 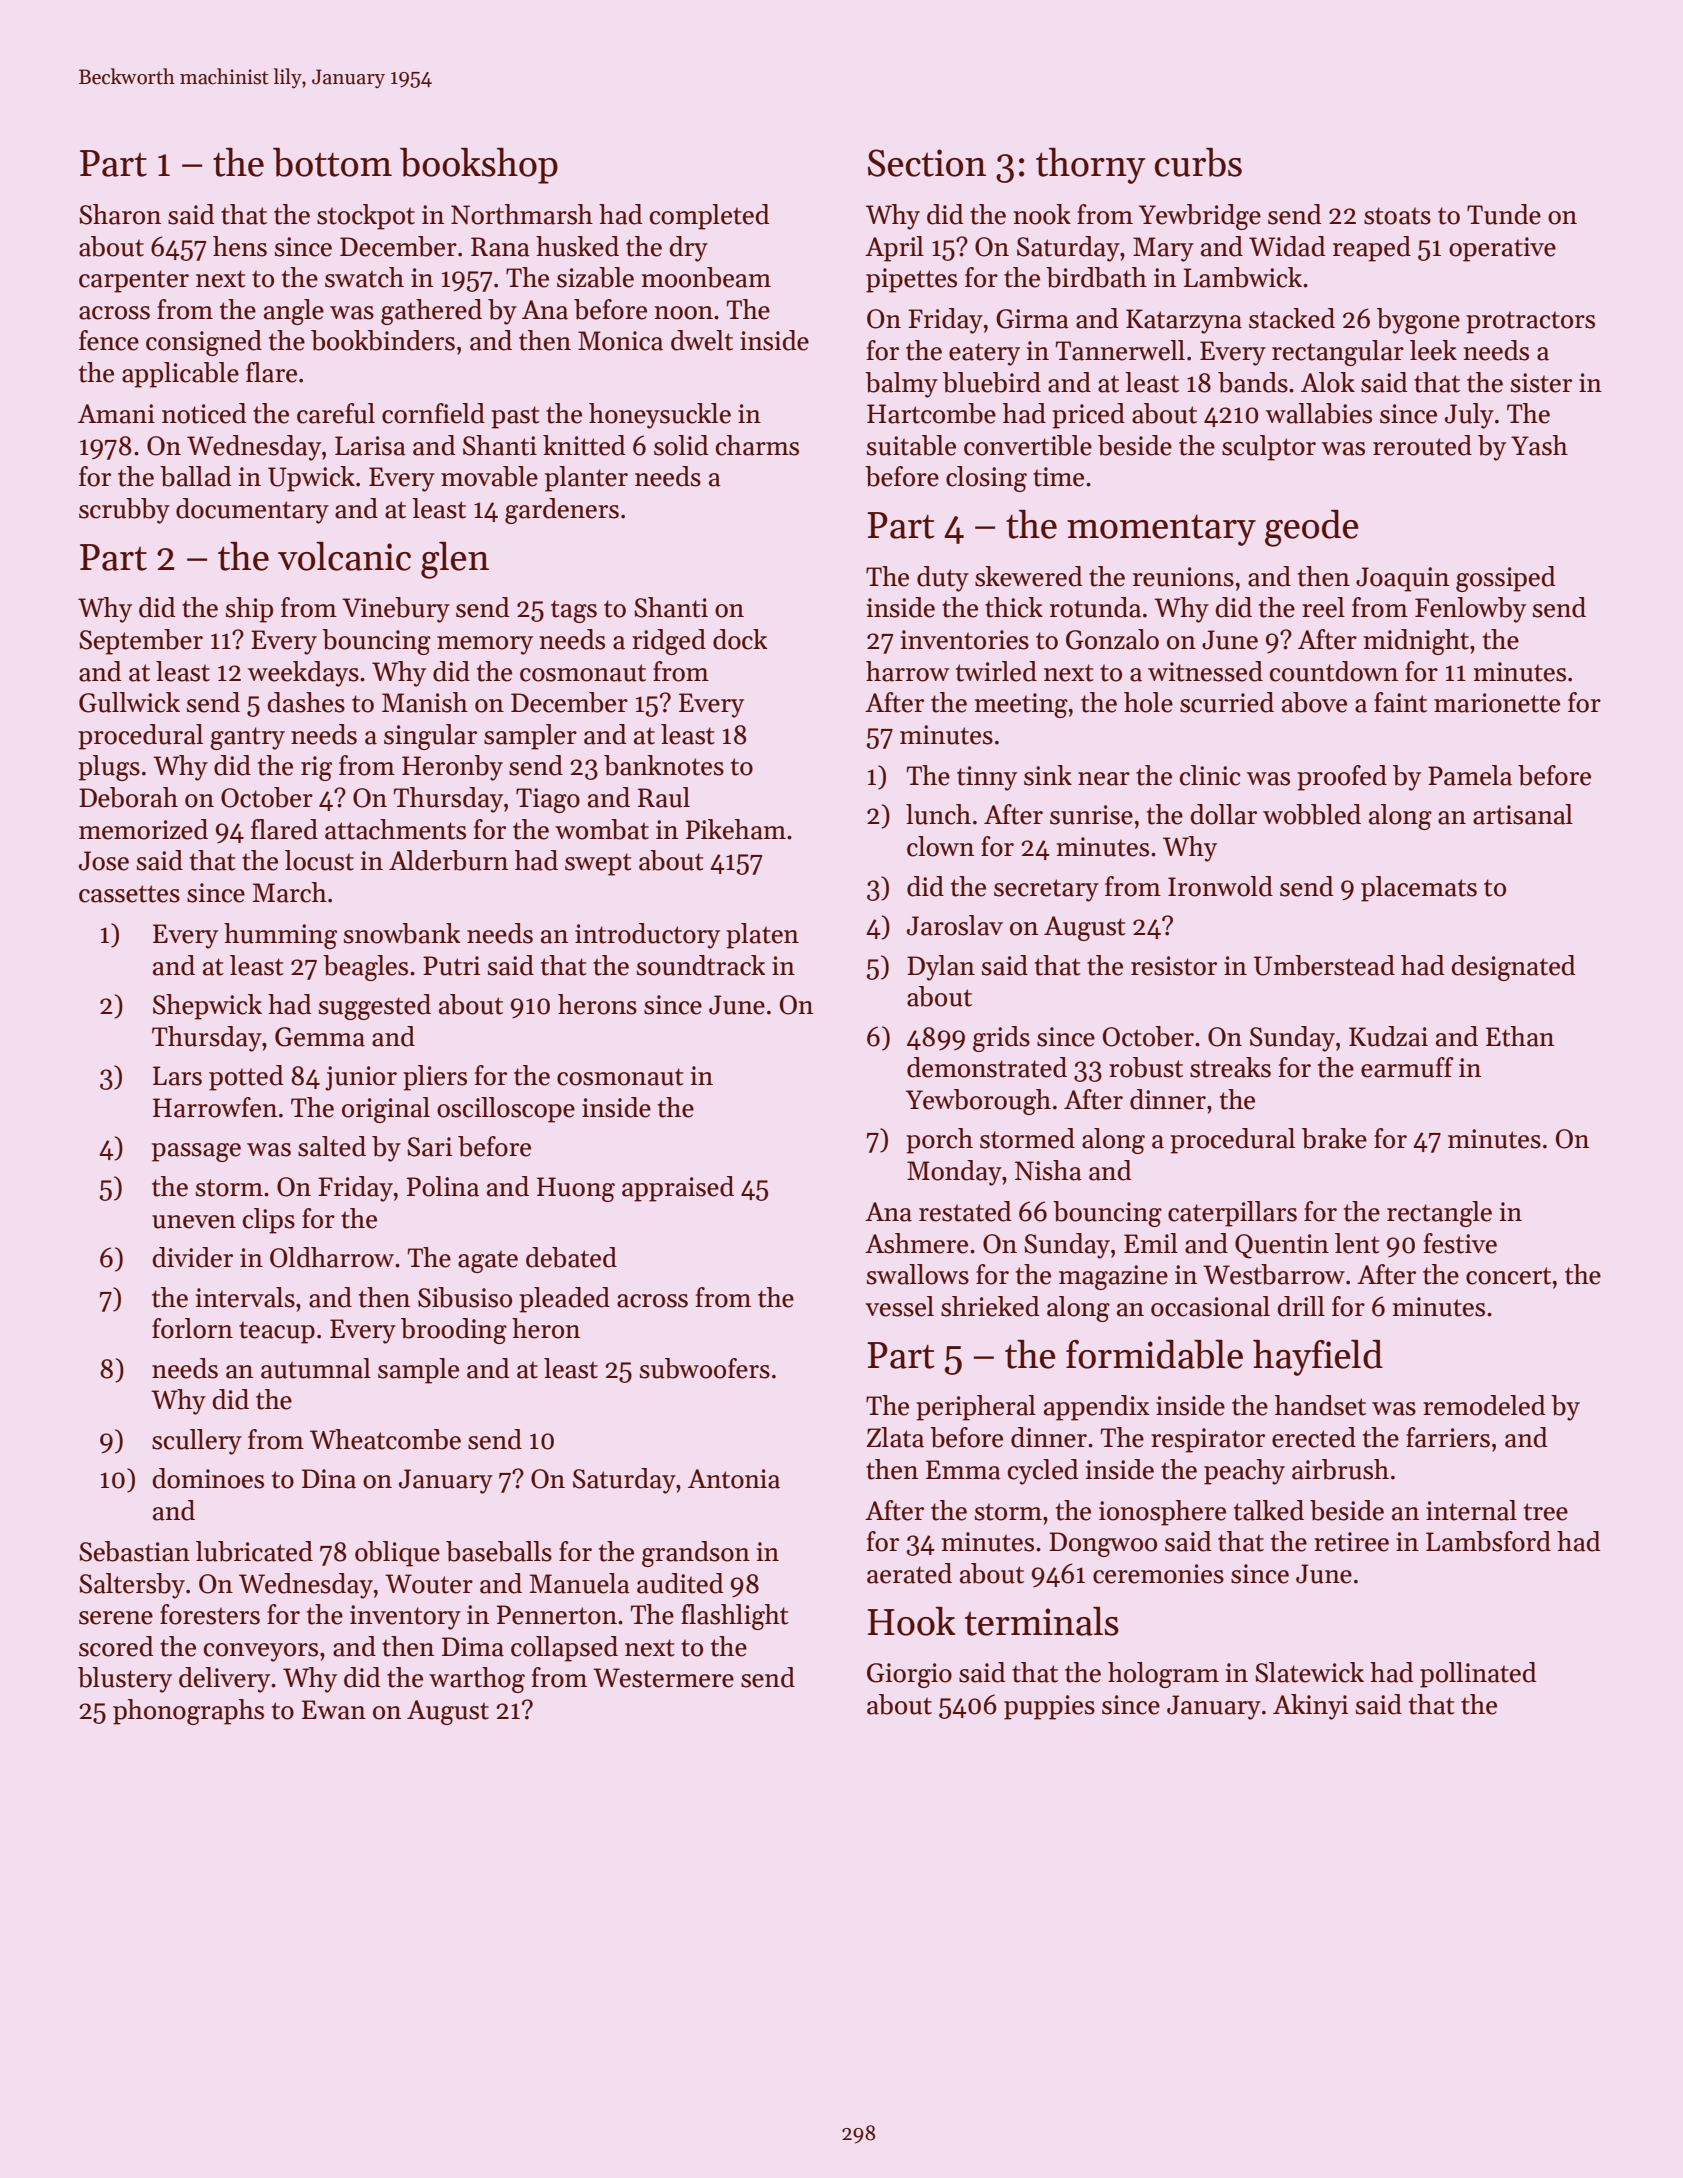 What do you see at coordinates (1334, 1138) in the screenshot?
I see `brake` at bounding box center [1334, 1138].
